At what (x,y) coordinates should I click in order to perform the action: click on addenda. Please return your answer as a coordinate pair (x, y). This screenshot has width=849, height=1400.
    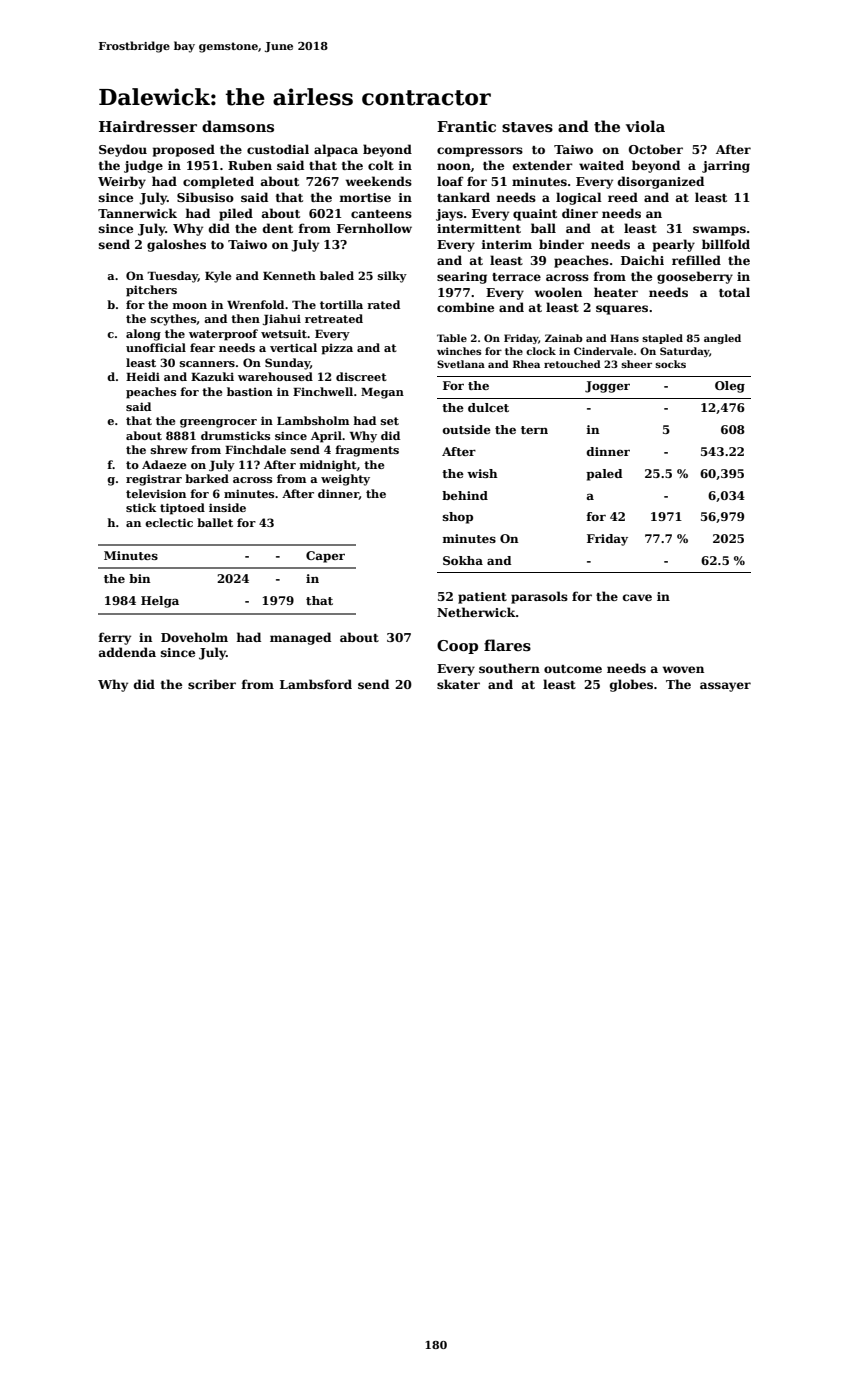
    Looking at the image, I should click on (127, 652).
